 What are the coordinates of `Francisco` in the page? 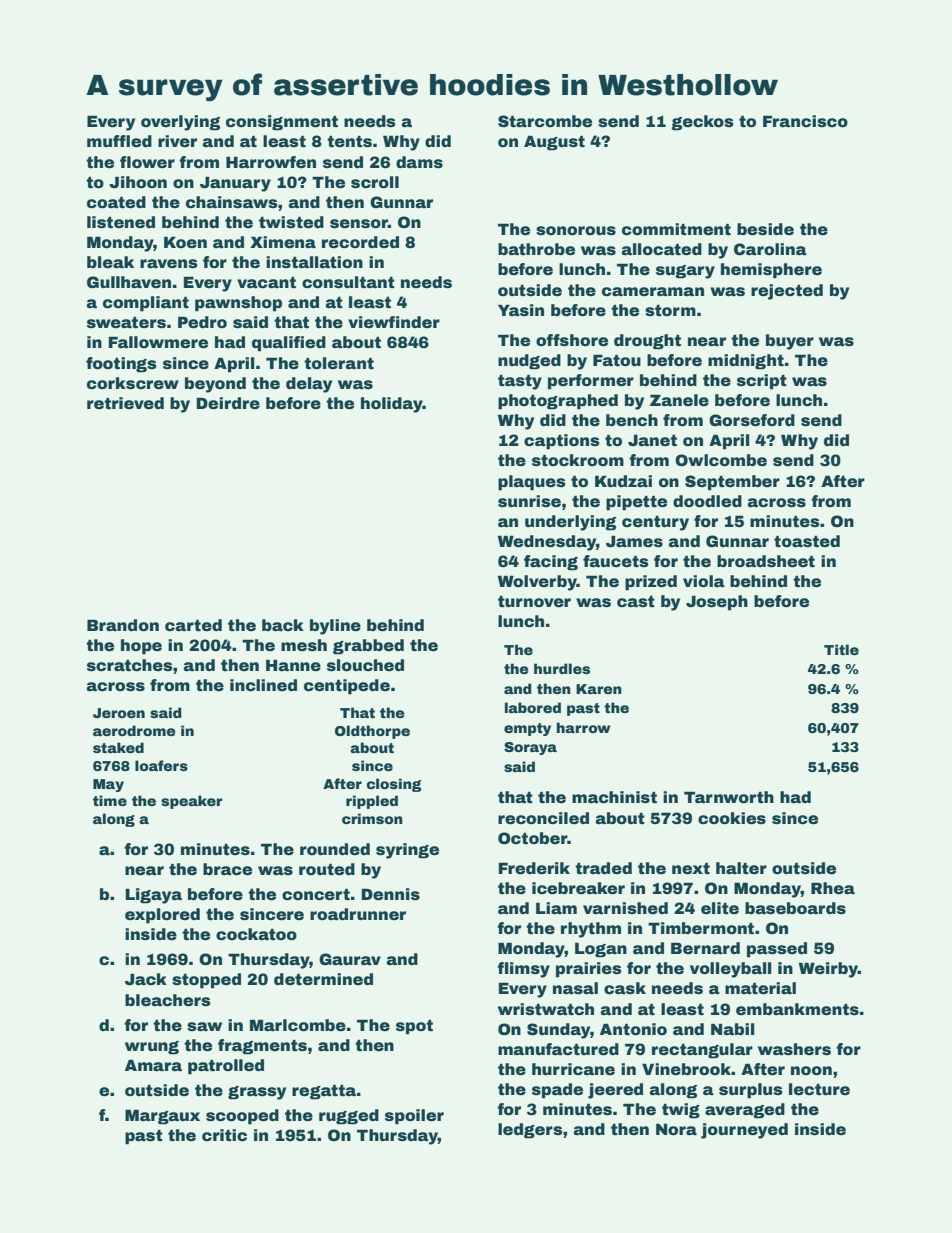 It's located at (805, 121).
